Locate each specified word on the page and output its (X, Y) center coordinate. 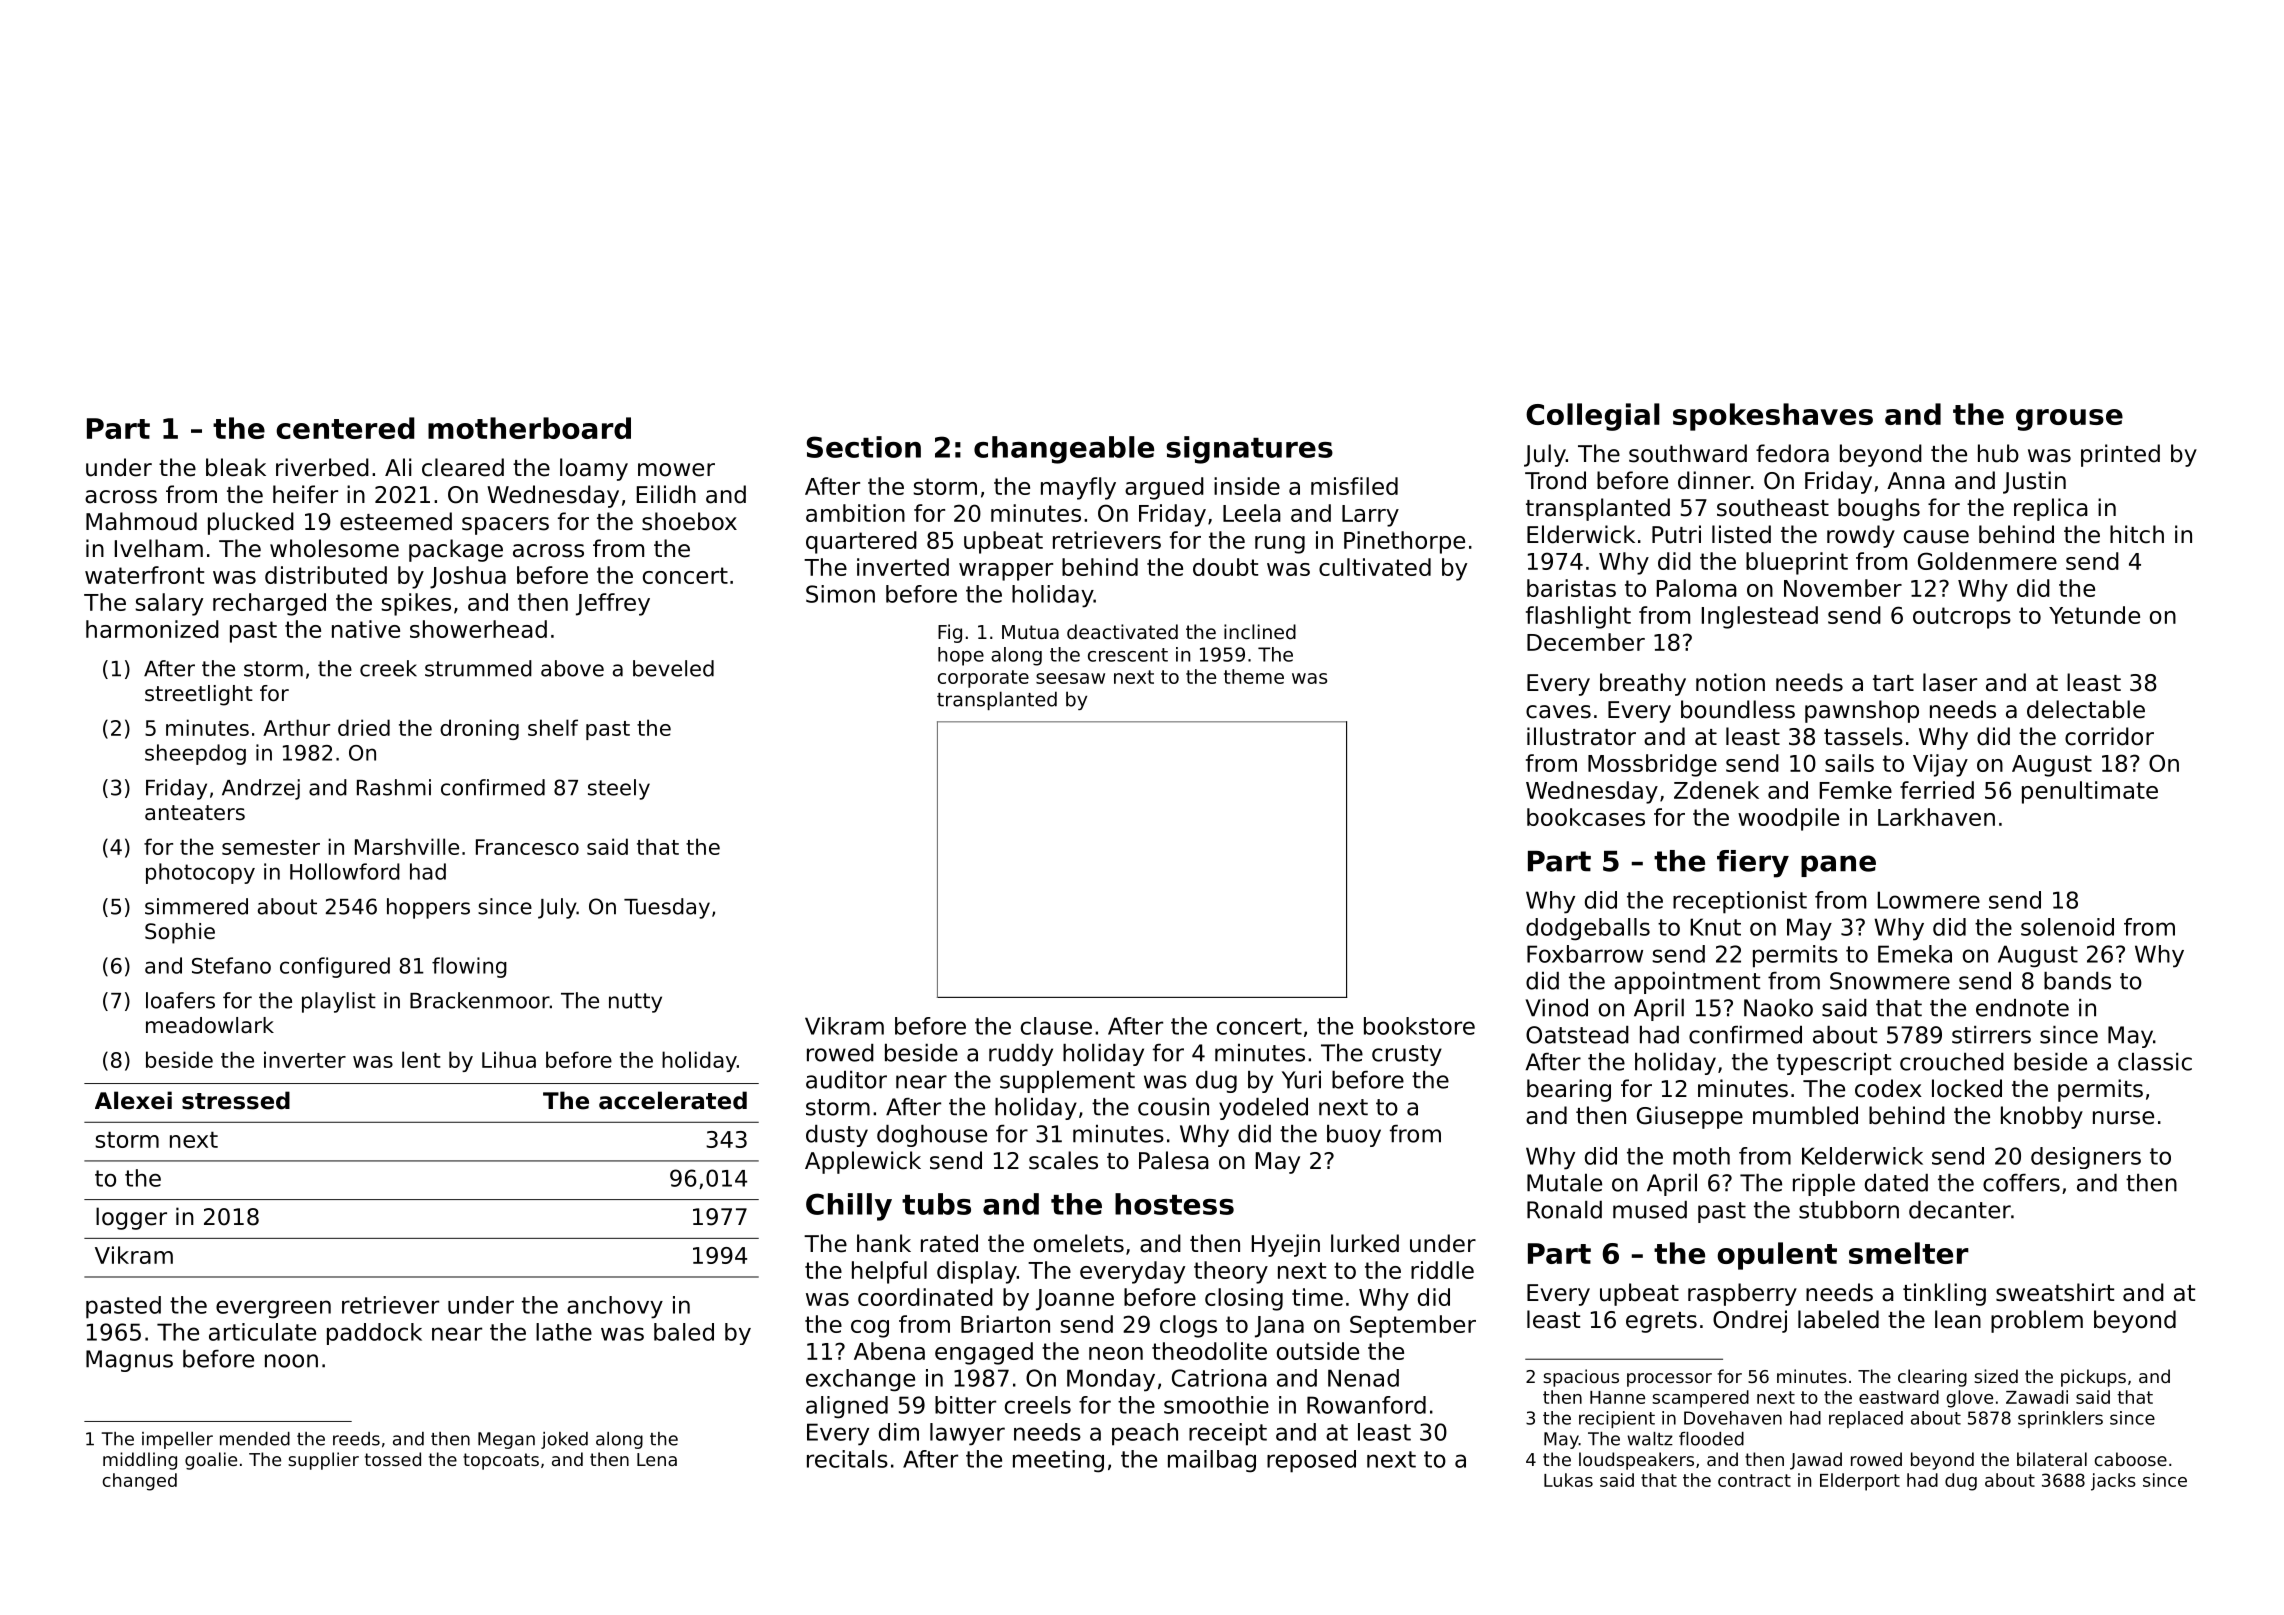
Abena (889, 1351)
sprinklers (2060, 1419)
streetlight (199, 695)
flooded (1711, 1439)
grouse (2069, 420)
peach (1145, 1434)
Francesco (527, 847)
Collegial (1593, 417)
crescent (1128, 655)
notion (1730, 682)
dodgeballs (1588, 929)
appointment (1687, 983)
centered (345, 428)
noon (291, 1361)
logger (131, 1218)
